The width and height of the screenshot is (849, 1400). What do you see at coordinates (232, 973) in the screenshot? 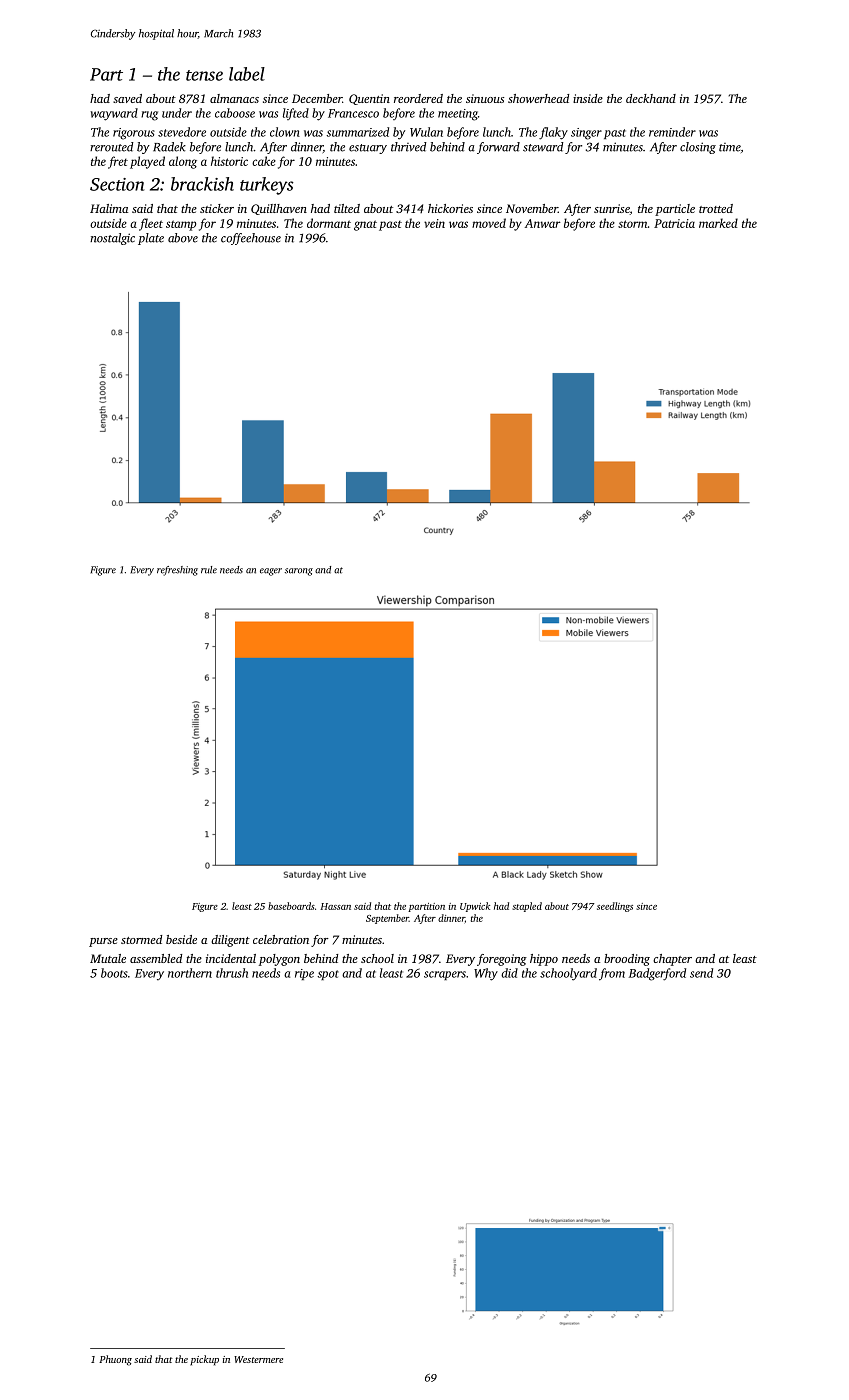
I see `thrush` at bounding box center [232, 973].
